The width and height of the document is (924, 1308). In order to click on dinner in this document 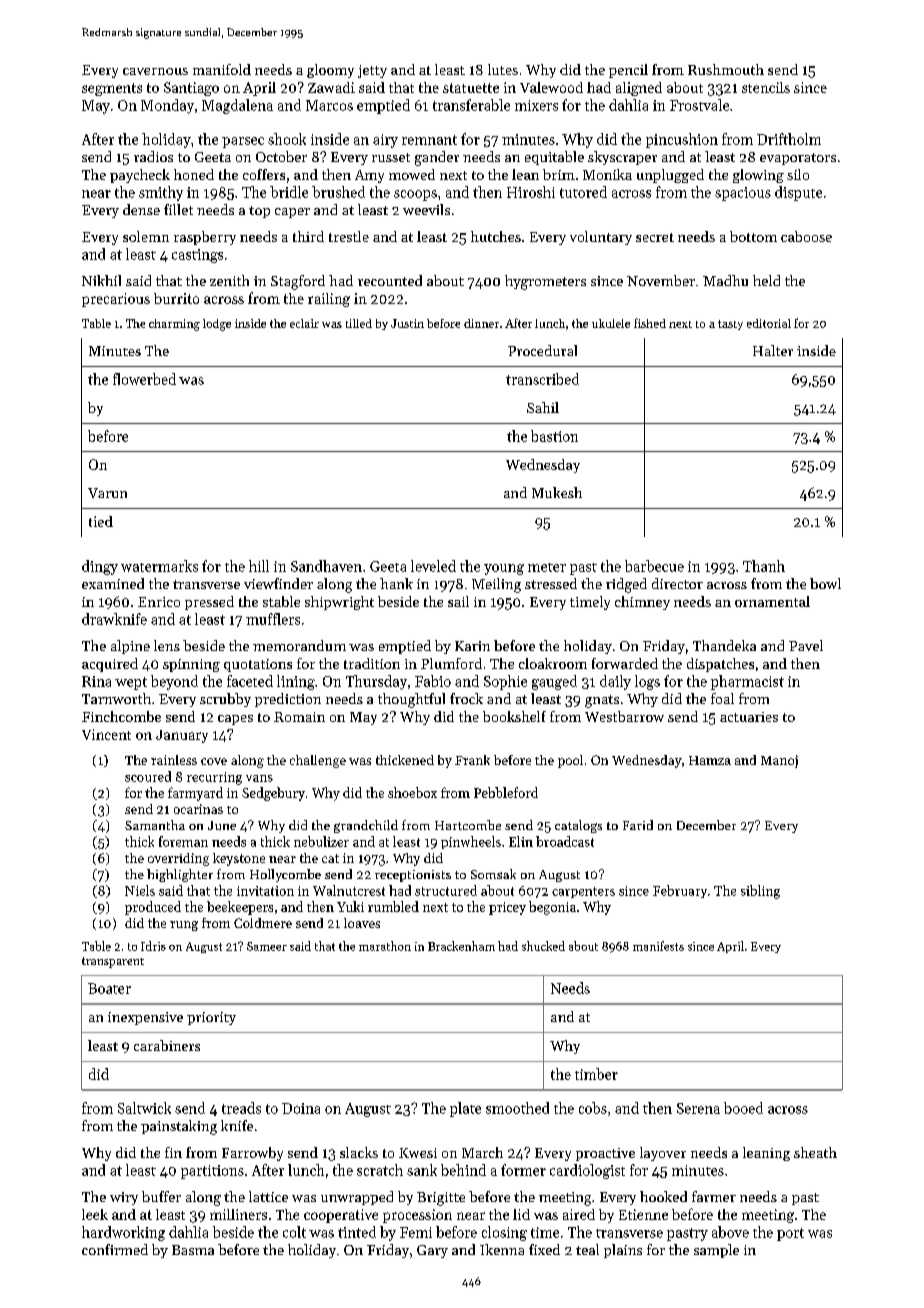, I will do `click(481, 323)`.
